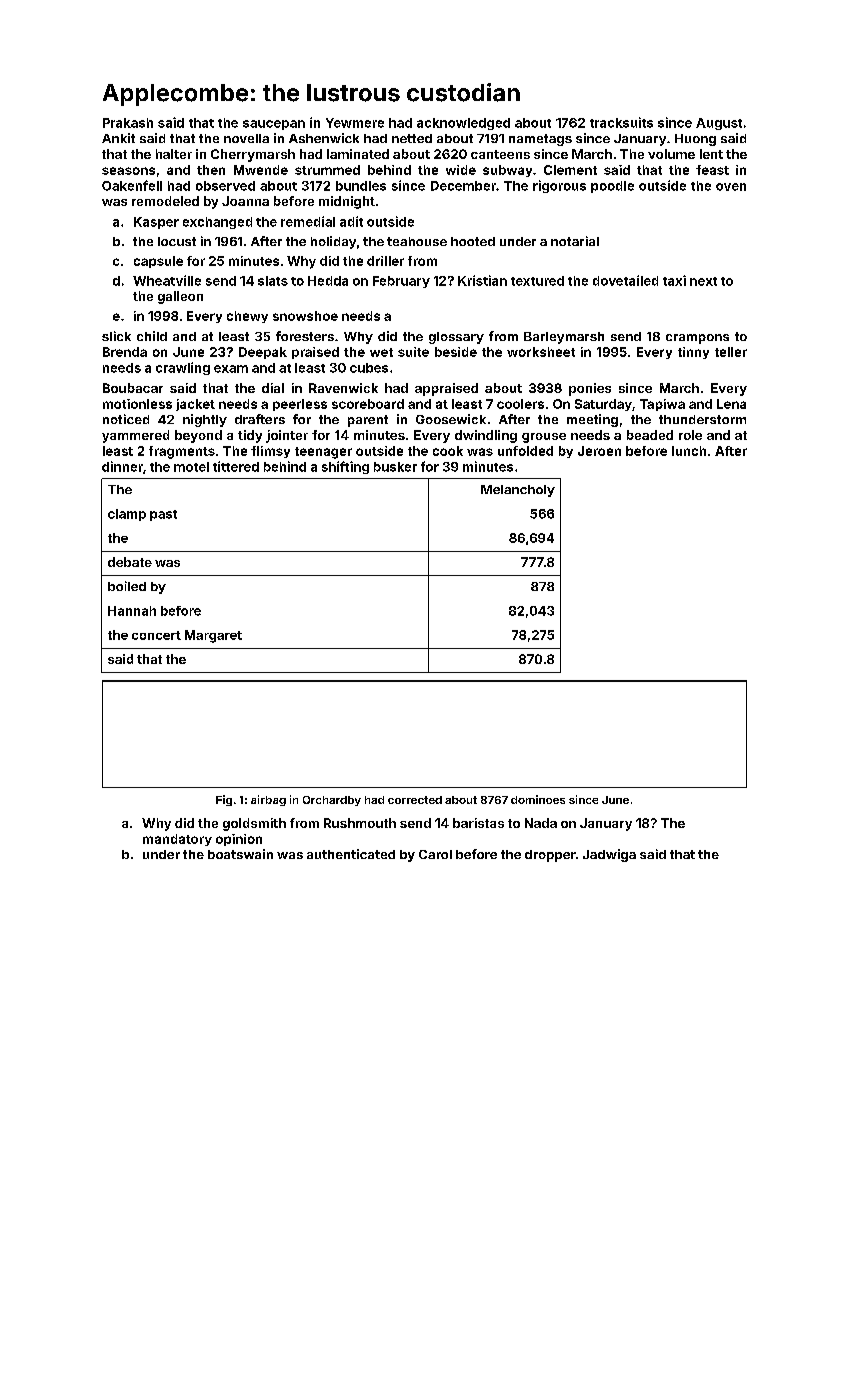 This document has height=1400, width=849. Describe the element at coordinates (347, 202) in the document. I see `midnight` at that location.
